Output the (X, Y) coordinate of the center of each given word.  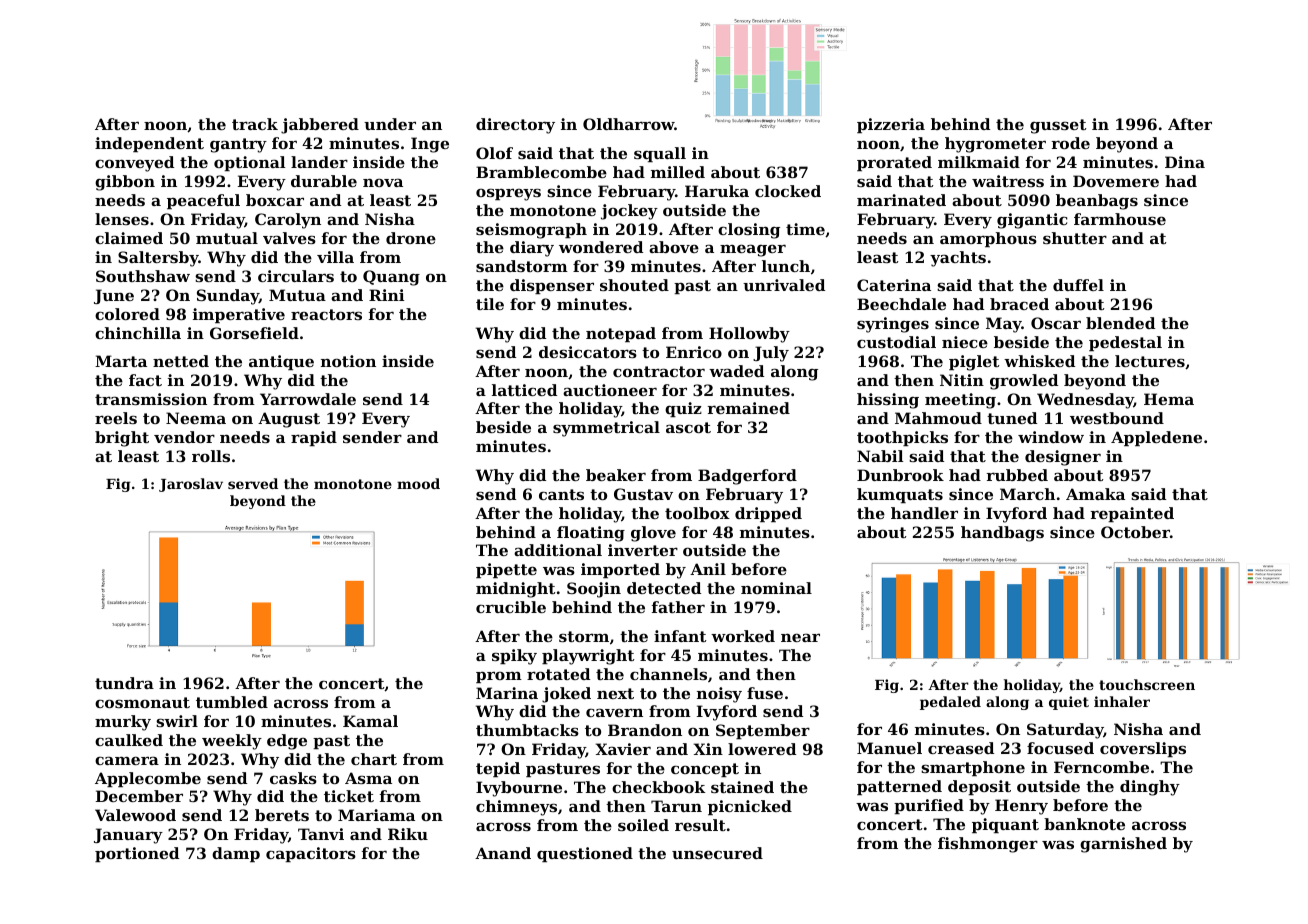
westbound (1117, 418)
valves (289, 238)
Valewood (135, 815)
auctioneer (610, 390)
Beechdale (901, 304)
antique (281, 362)
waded (736, 371)
